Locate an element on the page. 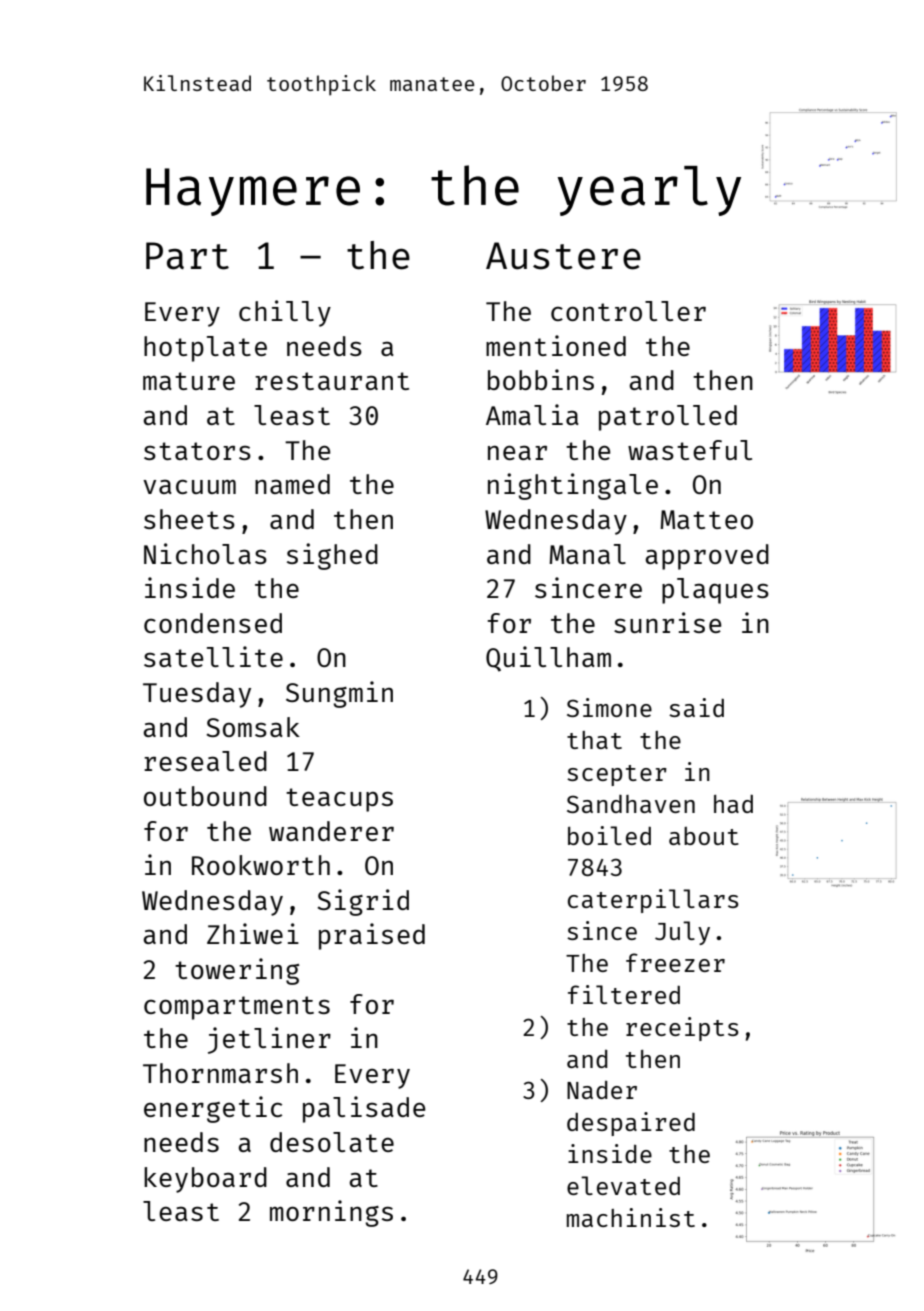 The height and width of the document is (1311, 924). Austere is located at coordinates (563, 256).
